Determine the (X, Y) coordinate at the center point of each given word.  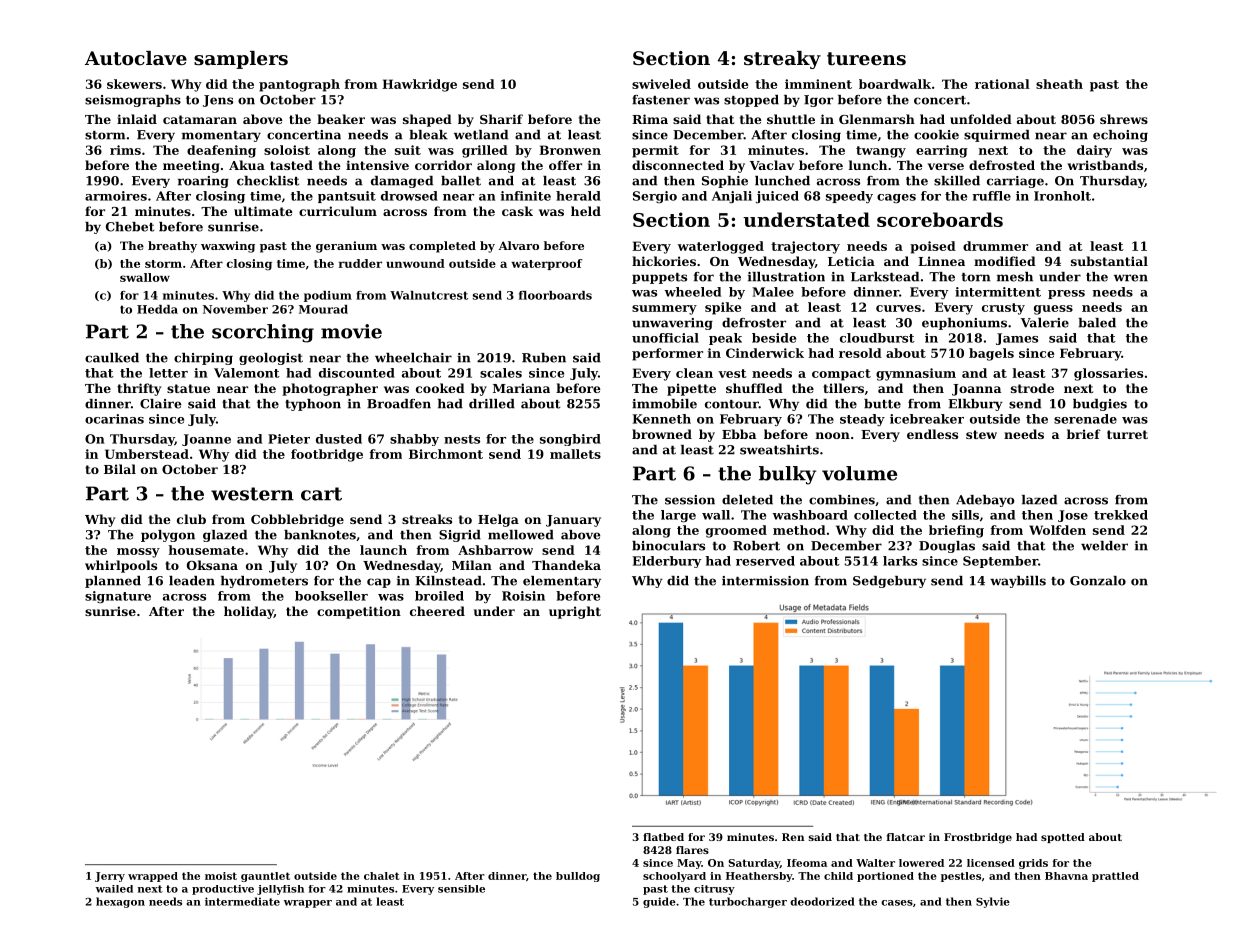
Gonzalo (1098, 581)
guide (659, 902)
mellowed (521, 535)
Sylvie (993, 902)
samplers (241, 60)
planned (113, 582)
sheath (1059, 84)
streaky (782, 60)
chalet (382, 876)
